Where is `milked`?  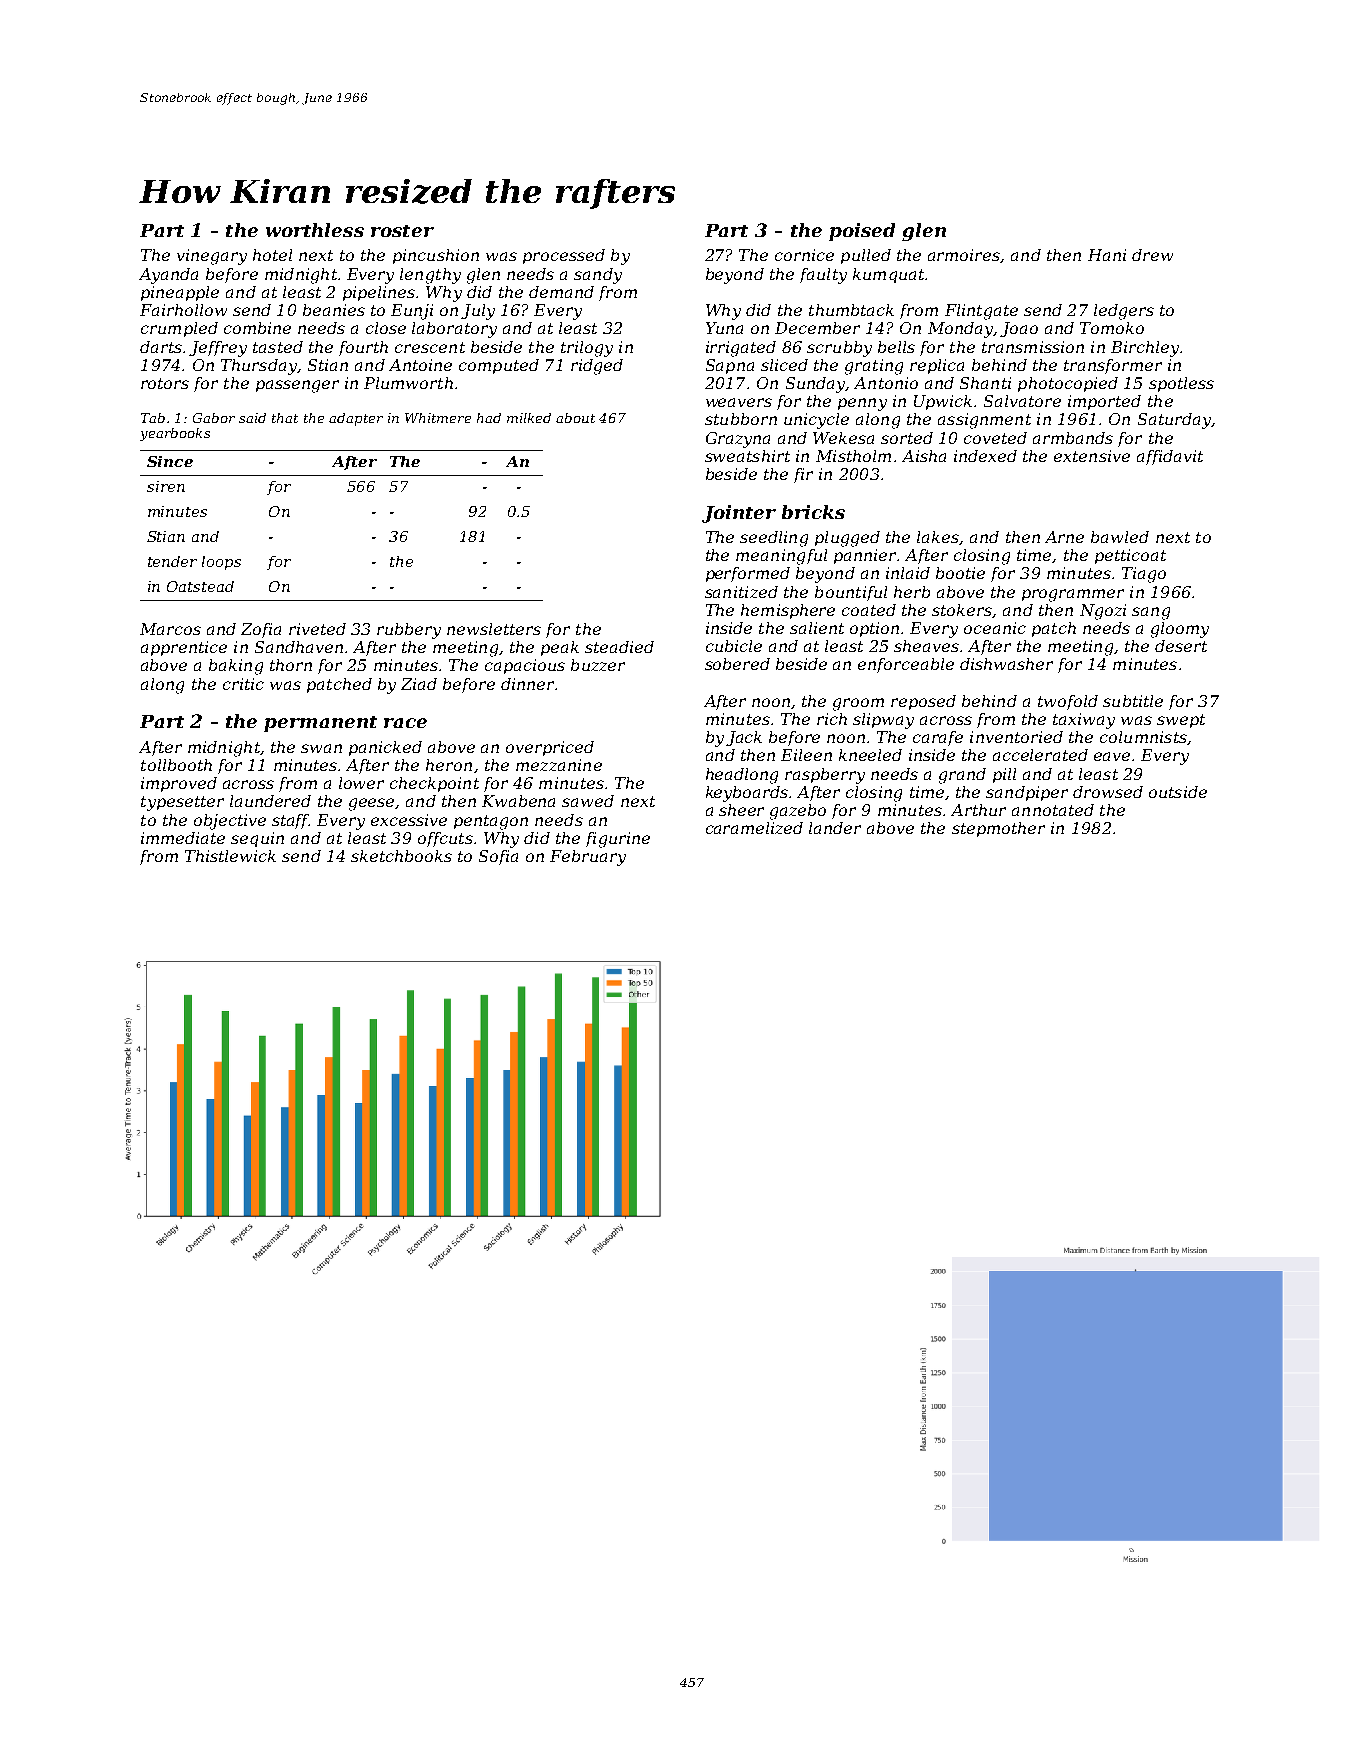 milked is located at coordinates (529, 418).
